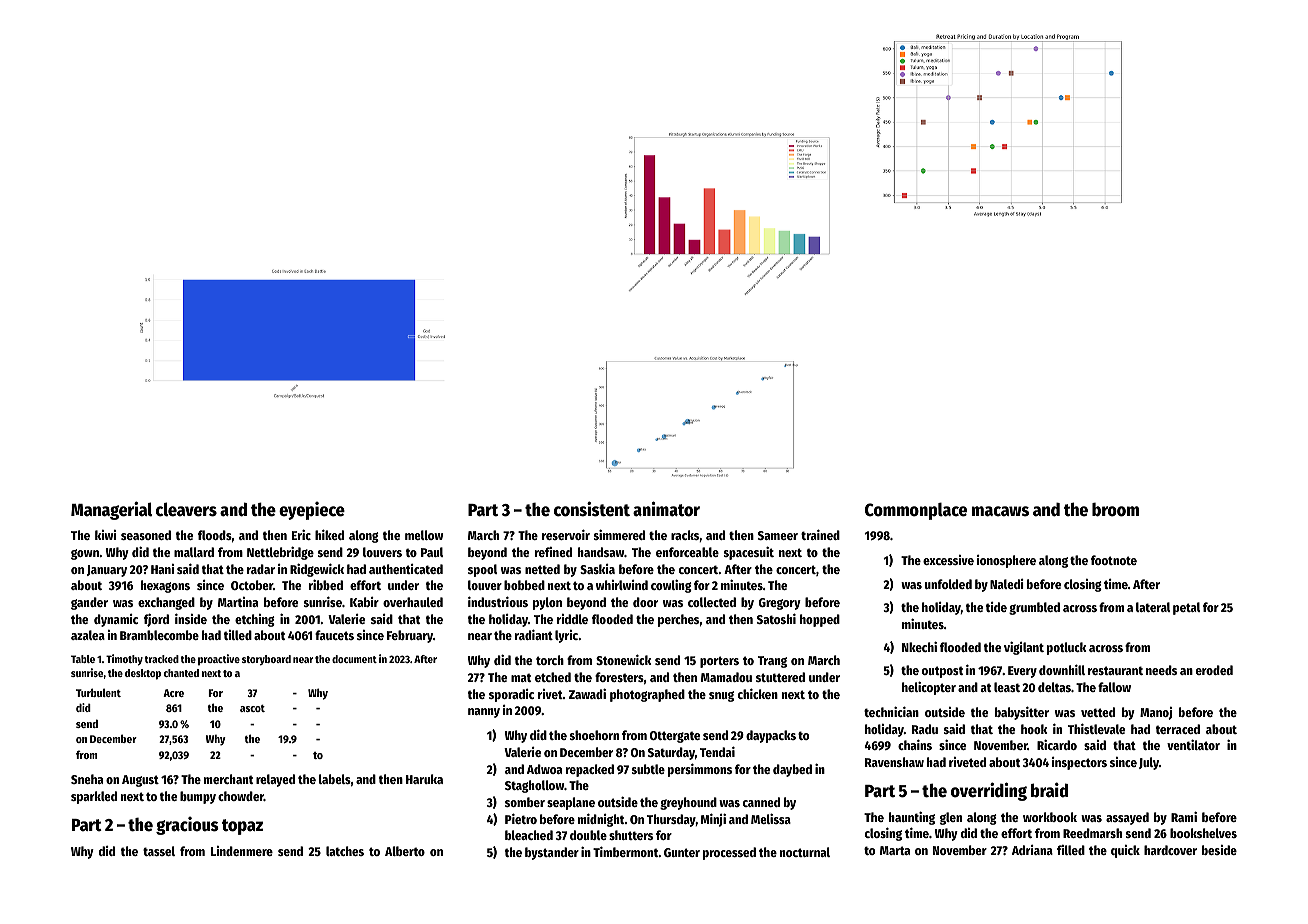  Describe the element at coordinates (98, 692) in the document. I see `Turbulent` at that location.
